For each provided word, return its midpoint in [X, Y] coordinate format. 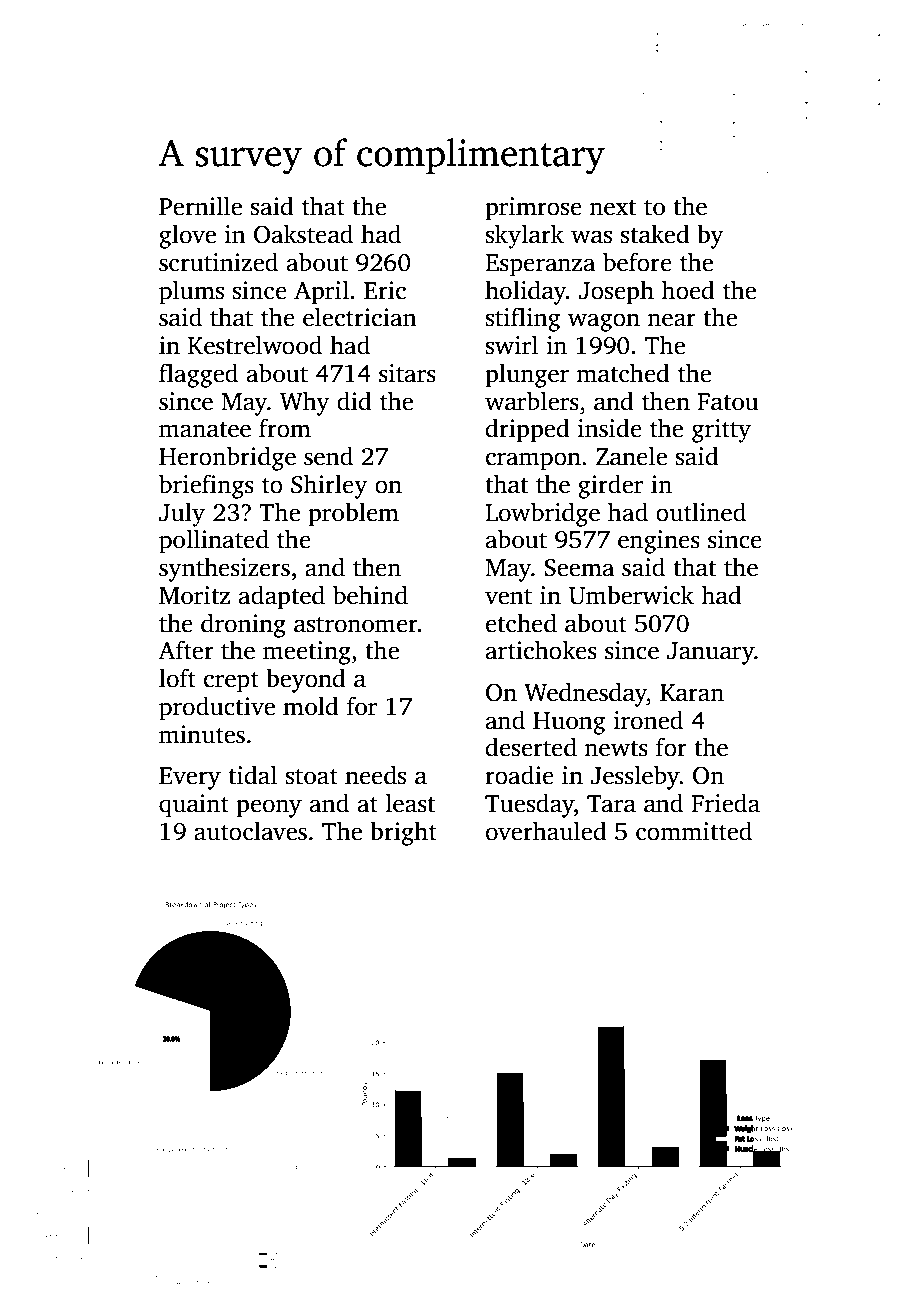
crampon [533, 461]
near [671, 320]
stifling [523, 319]
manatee [205, 430]
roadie [519, 775]
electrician [360, 317]
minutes [202, 734]
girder [610, 486]
